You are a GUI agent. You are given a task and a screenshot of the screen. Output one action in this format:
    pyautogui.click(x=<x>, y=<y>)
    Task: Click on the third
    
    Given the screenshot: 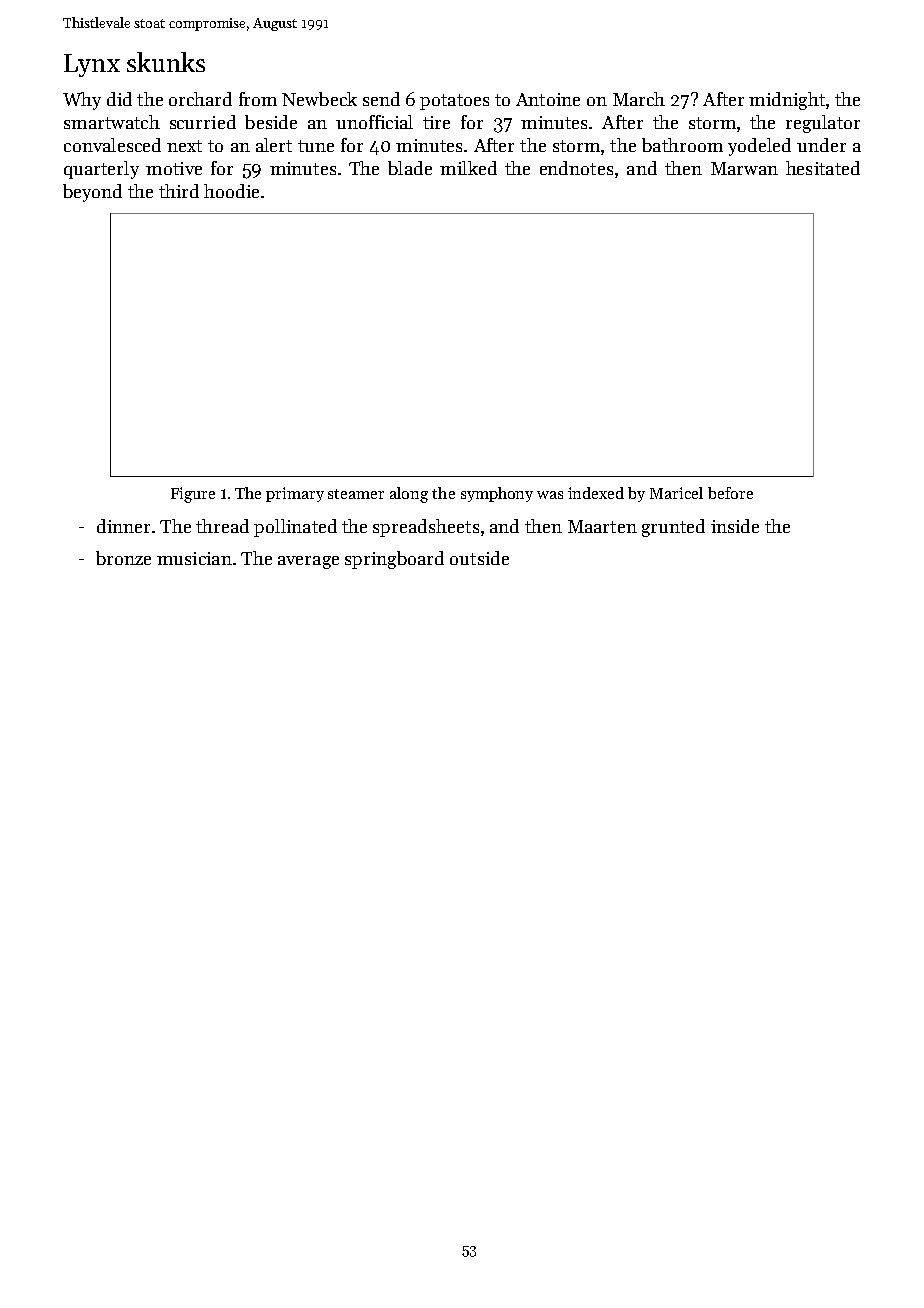 What is the action you would take?
    pyautogui.click(x=179, y=191)
